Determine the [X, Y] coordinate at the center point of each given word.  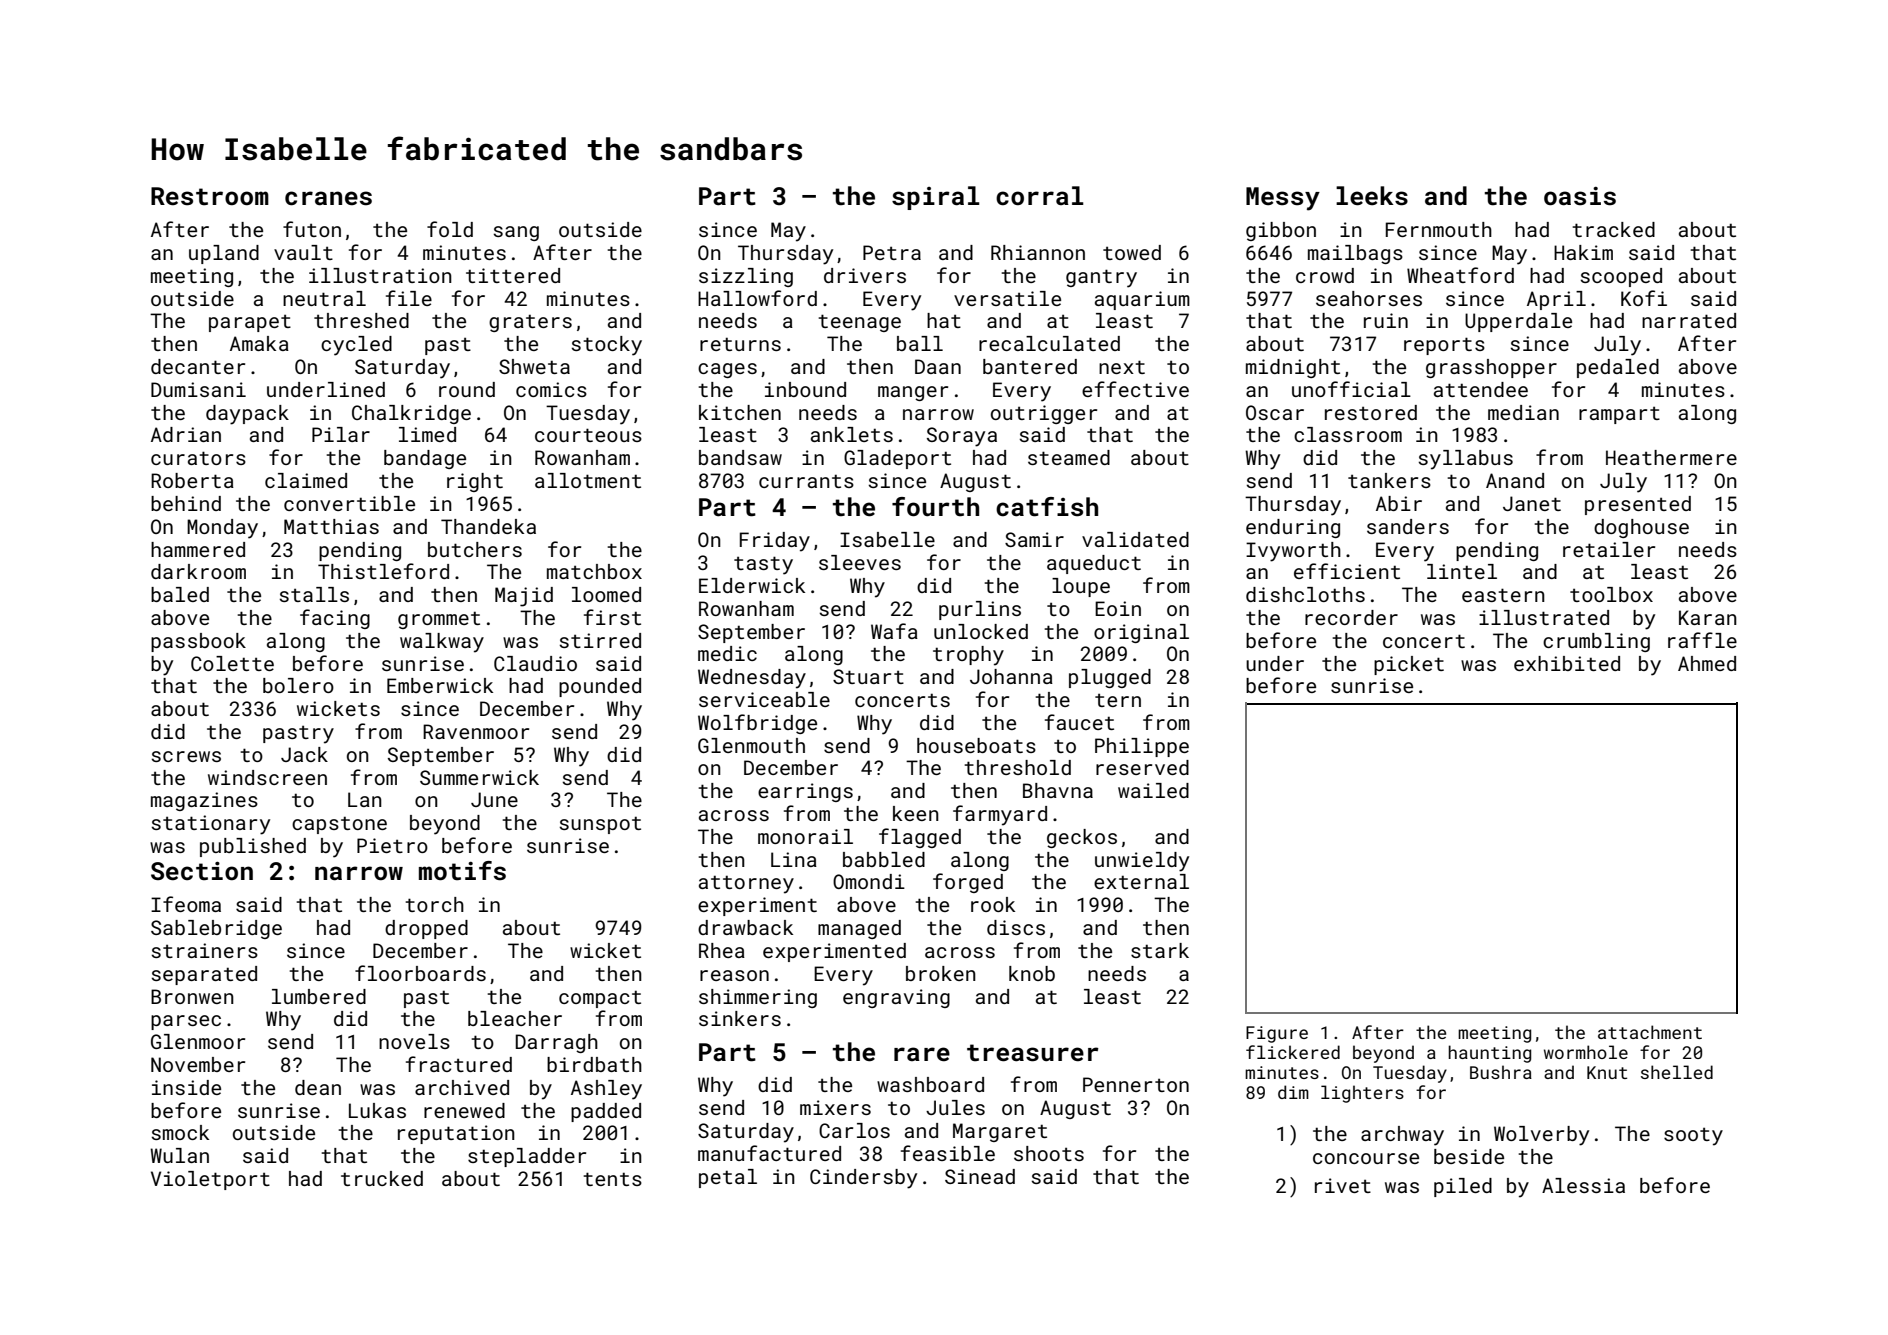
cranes [328, 198]
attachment [1650, 1032]
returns [740, 344]
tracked [1614, 229]
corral [1040, 196]
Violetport [210, 1180]
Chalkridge [411, 414]
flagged [920, 838]
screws [186, 756]
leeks [1372, 196]
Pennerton [1136, 1084]
